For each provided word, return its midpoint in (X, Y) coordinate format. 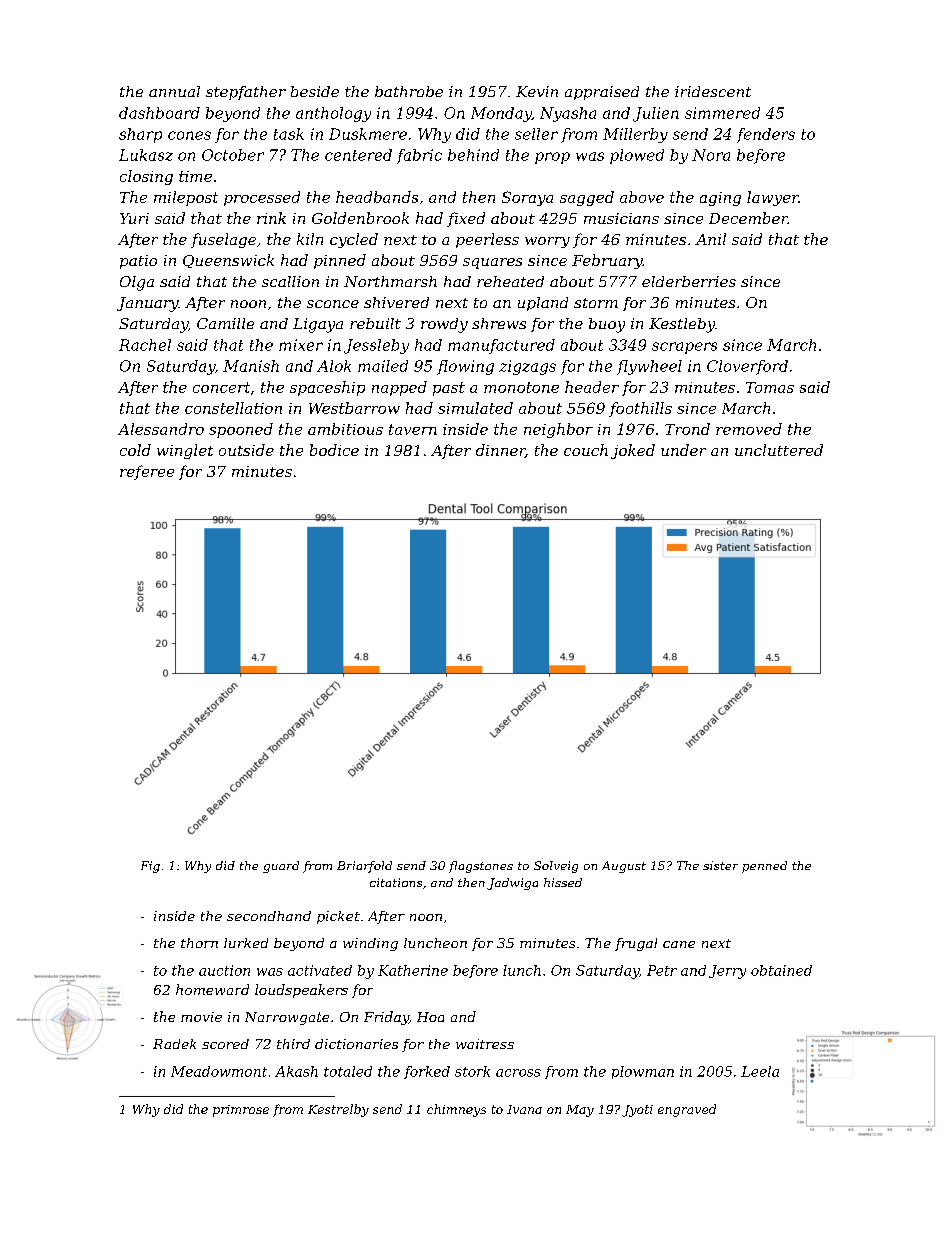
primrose (241, 1111)
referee (147, 472)
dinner (500, 451)
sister (720, 865)
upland (543, 304)
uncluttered (779, 450)
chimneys (456, 1110)
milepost (186, 198)
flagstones (481, 867)
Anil (710, 239)
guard (281, 867)
